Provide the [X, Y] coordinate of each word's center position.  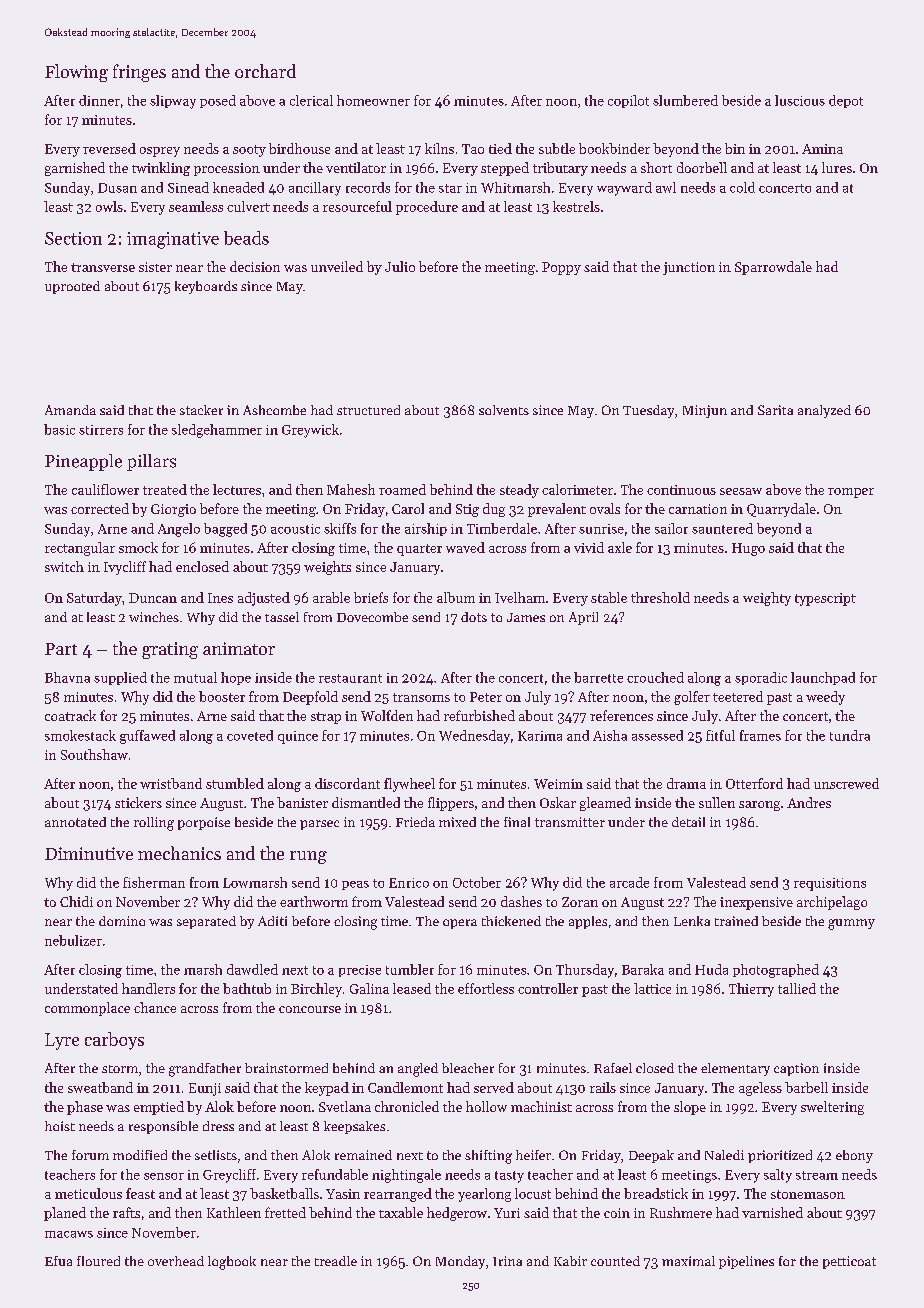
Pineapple [83, 462]
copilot [628, 101]
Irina [507, 1261]
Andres [809, 802]
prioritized [780, 1156]
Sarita [775, 410]
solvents [504, 410]
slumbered [685, 100]
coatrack [70, 715]
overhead [176, 1261]
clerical [311, 100]
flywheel [409, 785]
